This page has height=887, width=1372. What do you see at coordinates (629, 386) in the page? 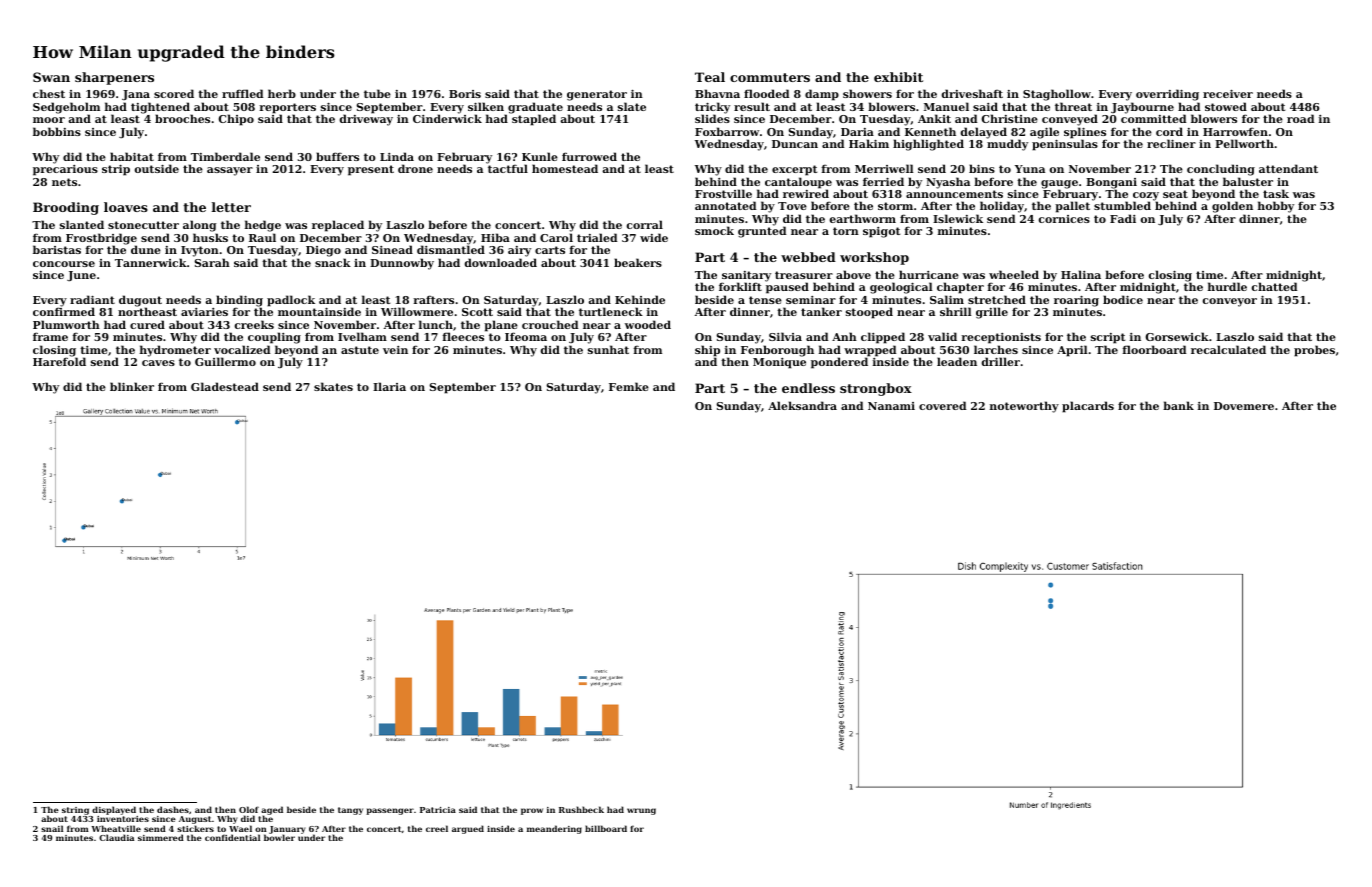
I see `Femke` at bounding box center [629, 386].
